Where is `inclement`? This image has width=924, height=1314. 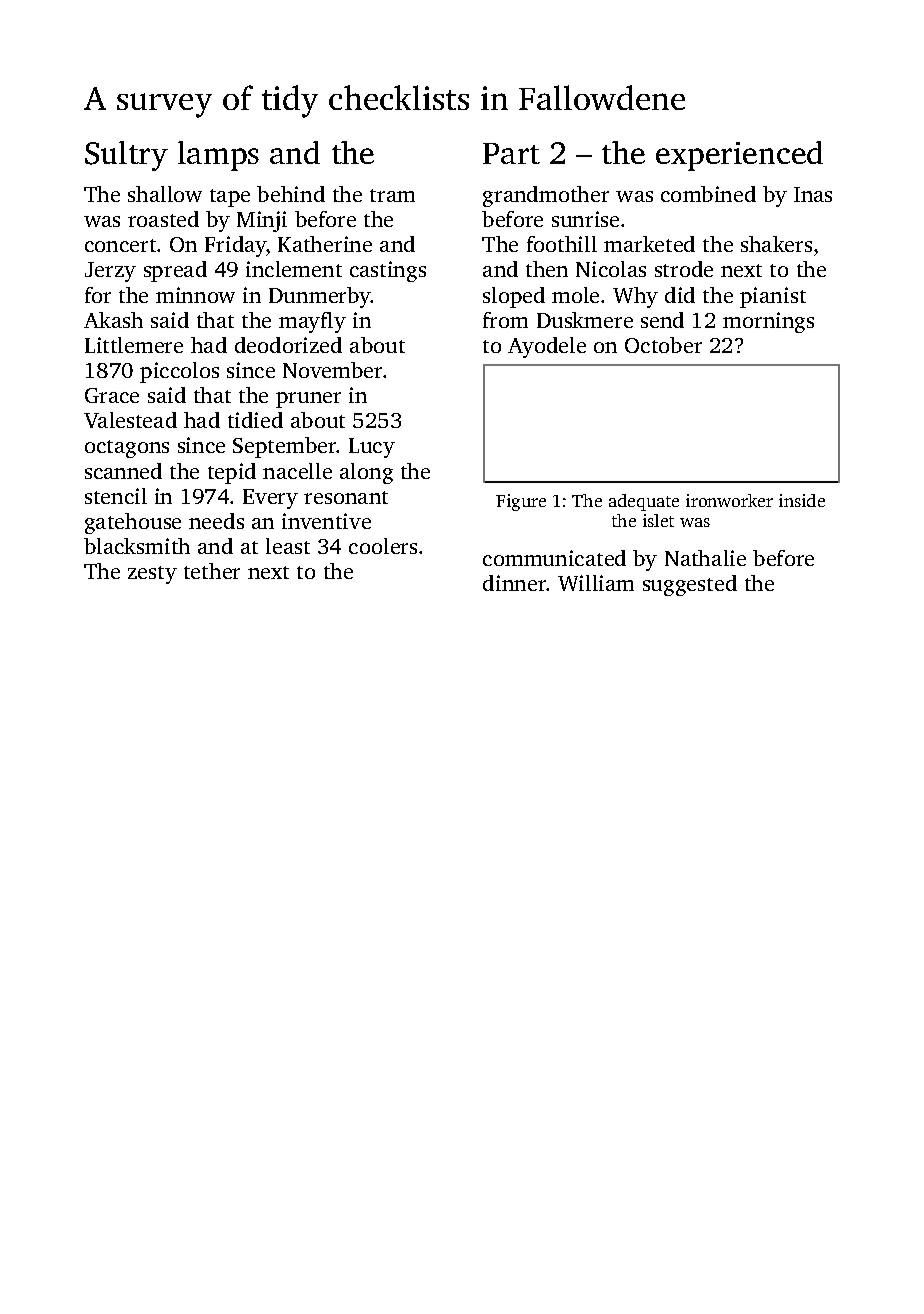
inclement is located at coordinates (294, 269).
